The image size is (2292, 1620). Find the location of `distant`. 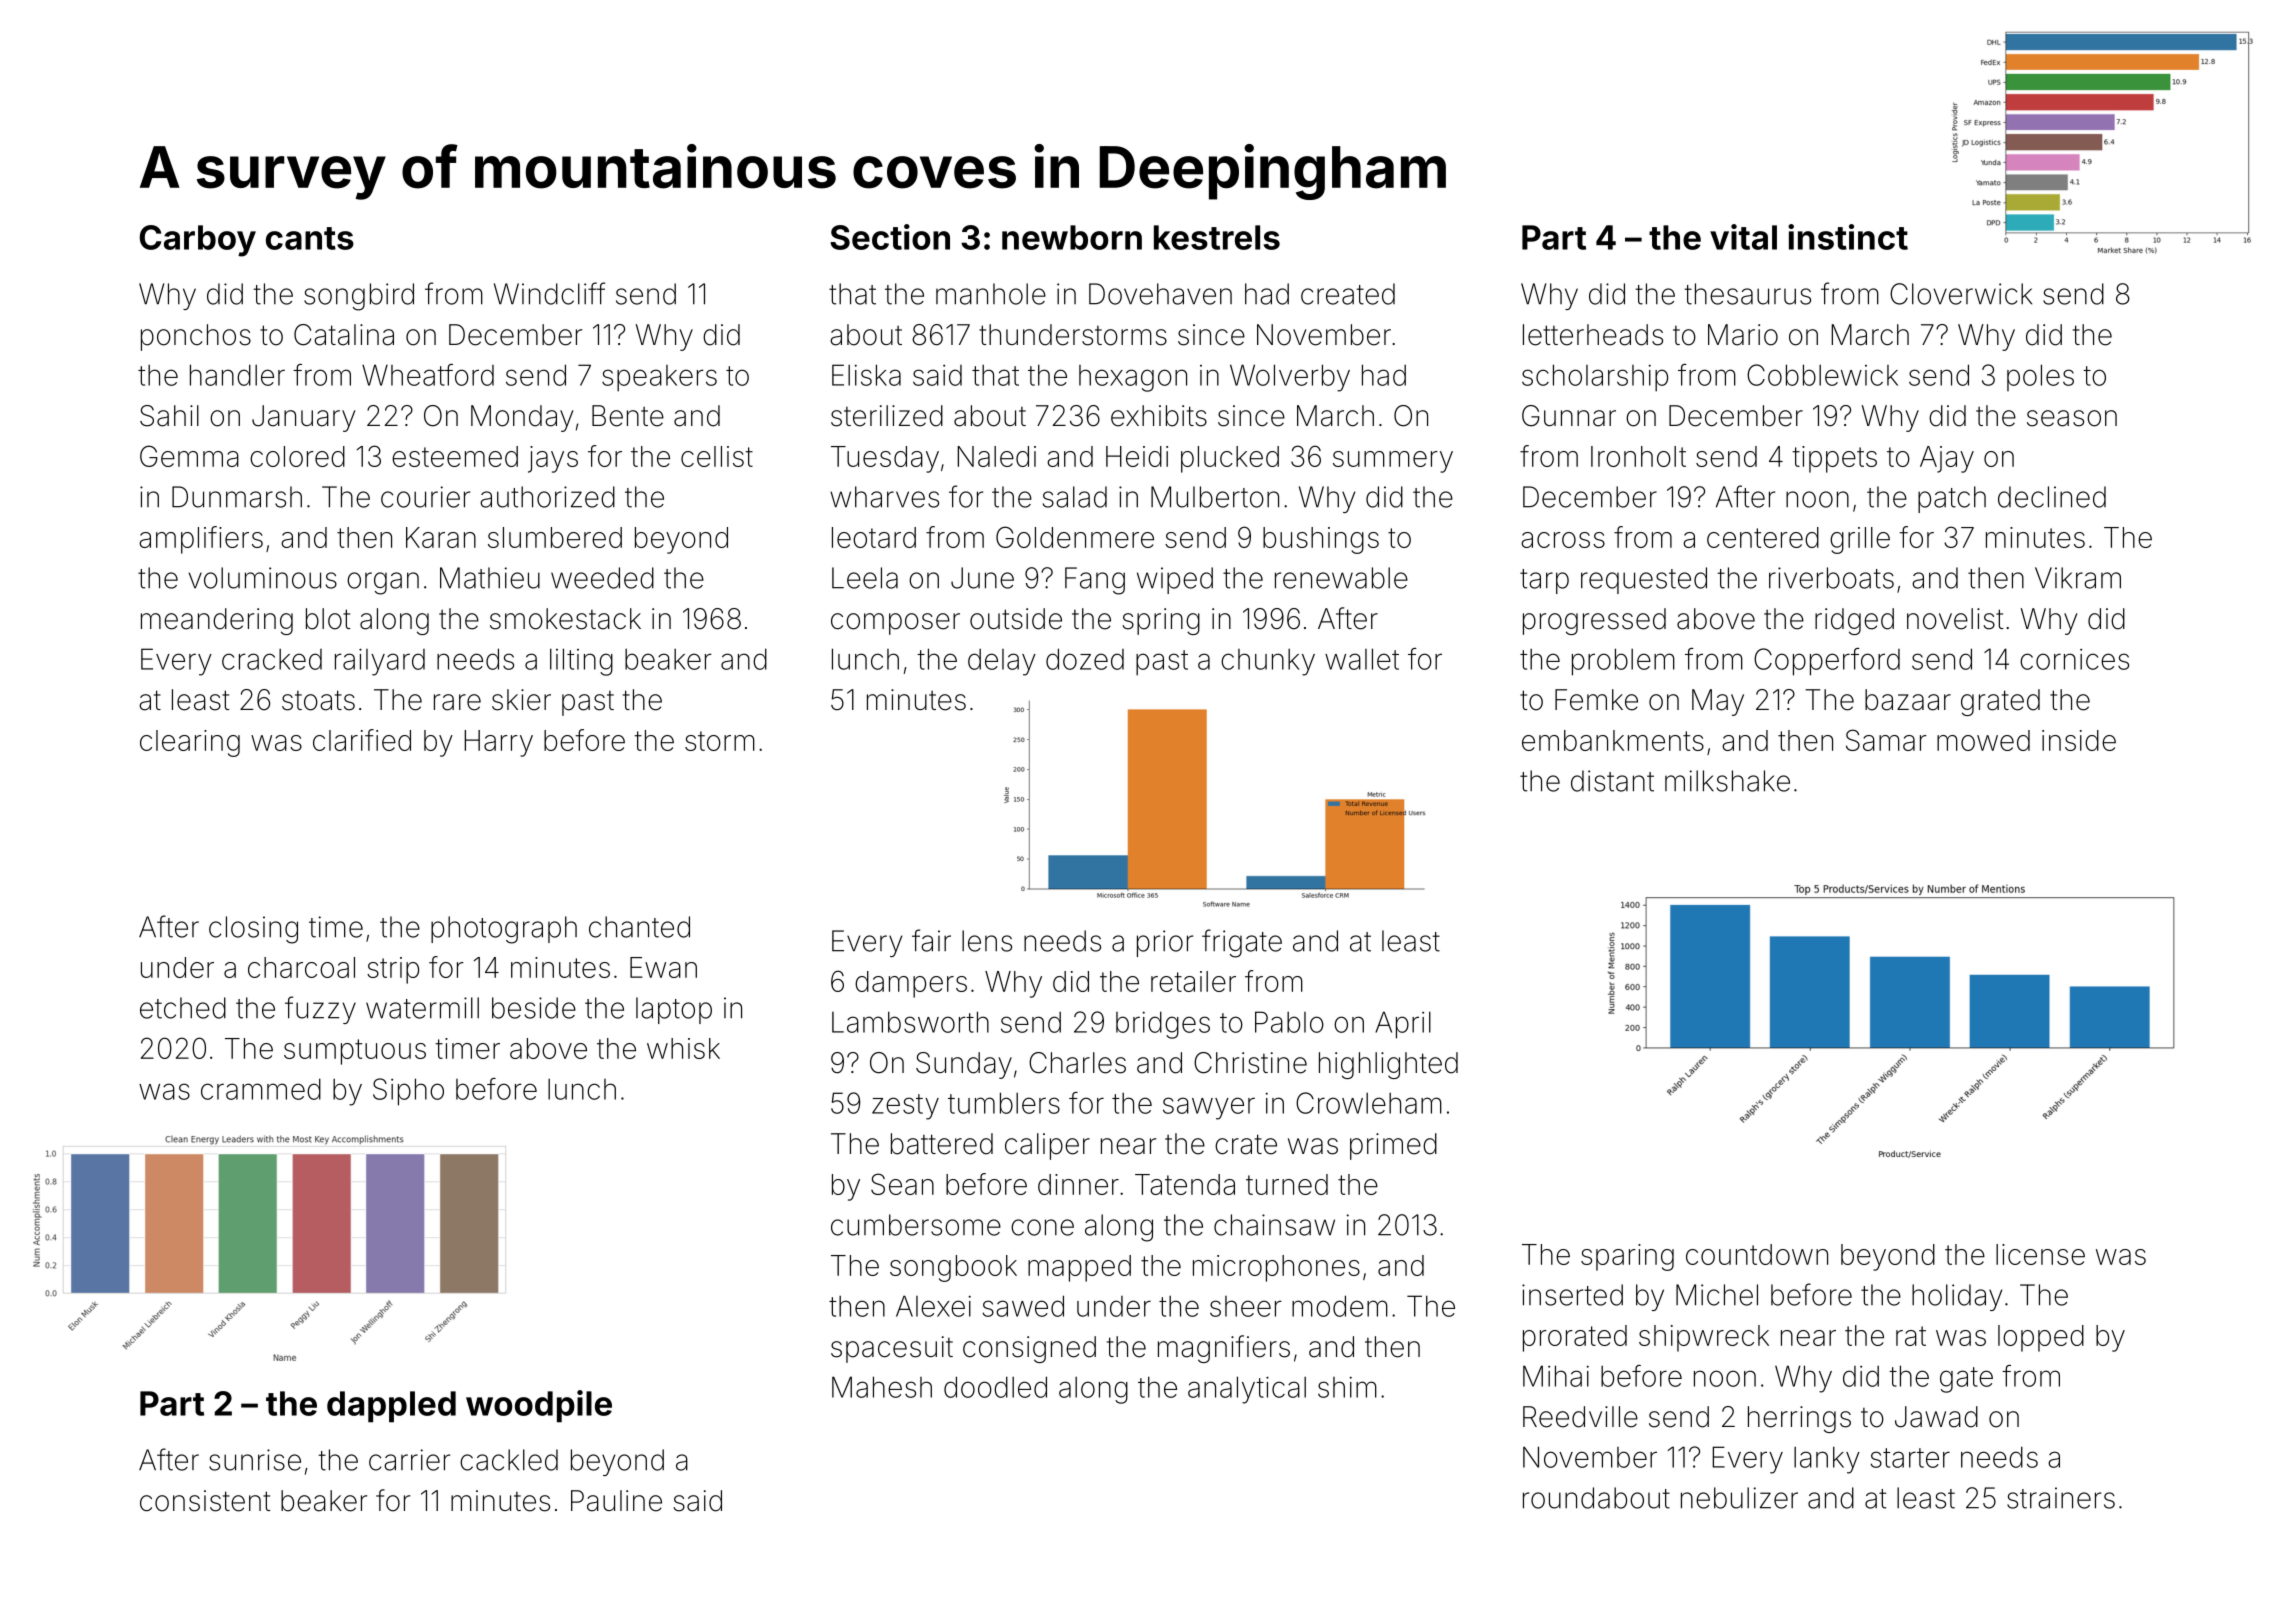

distant is located at coordinates (1612, 781).
